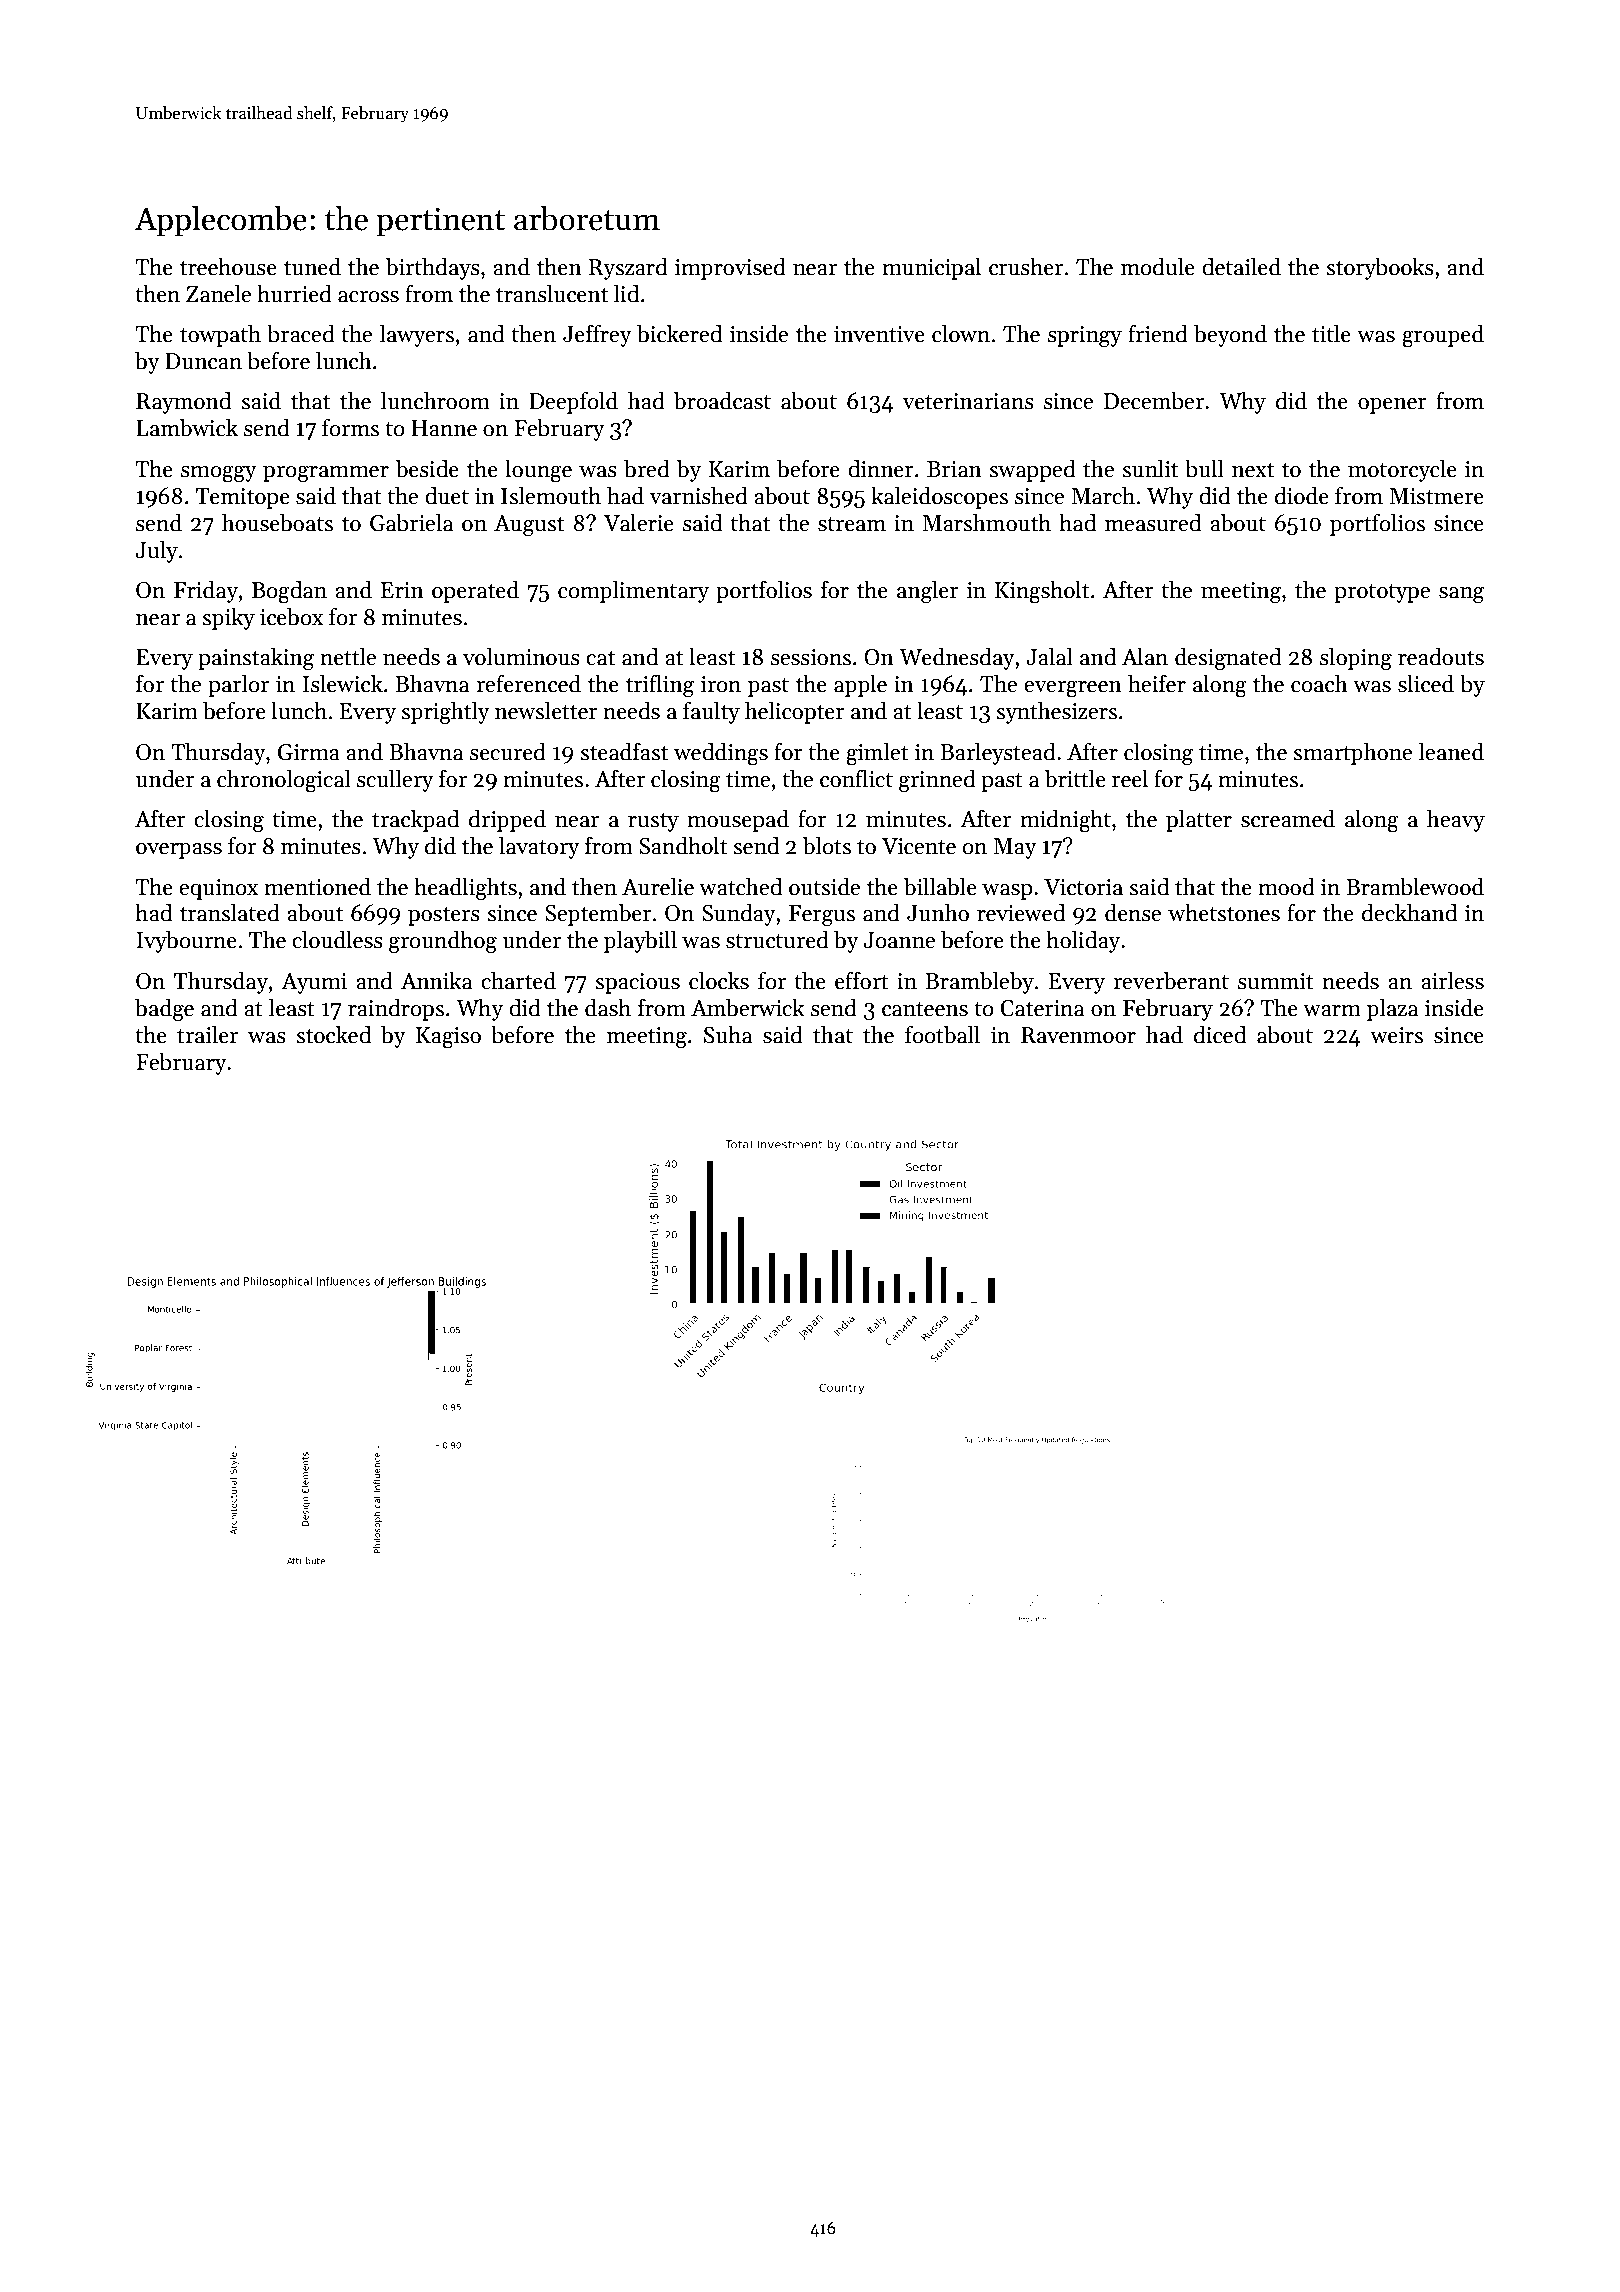  I want to click on sloping, so click(1356, 659).
